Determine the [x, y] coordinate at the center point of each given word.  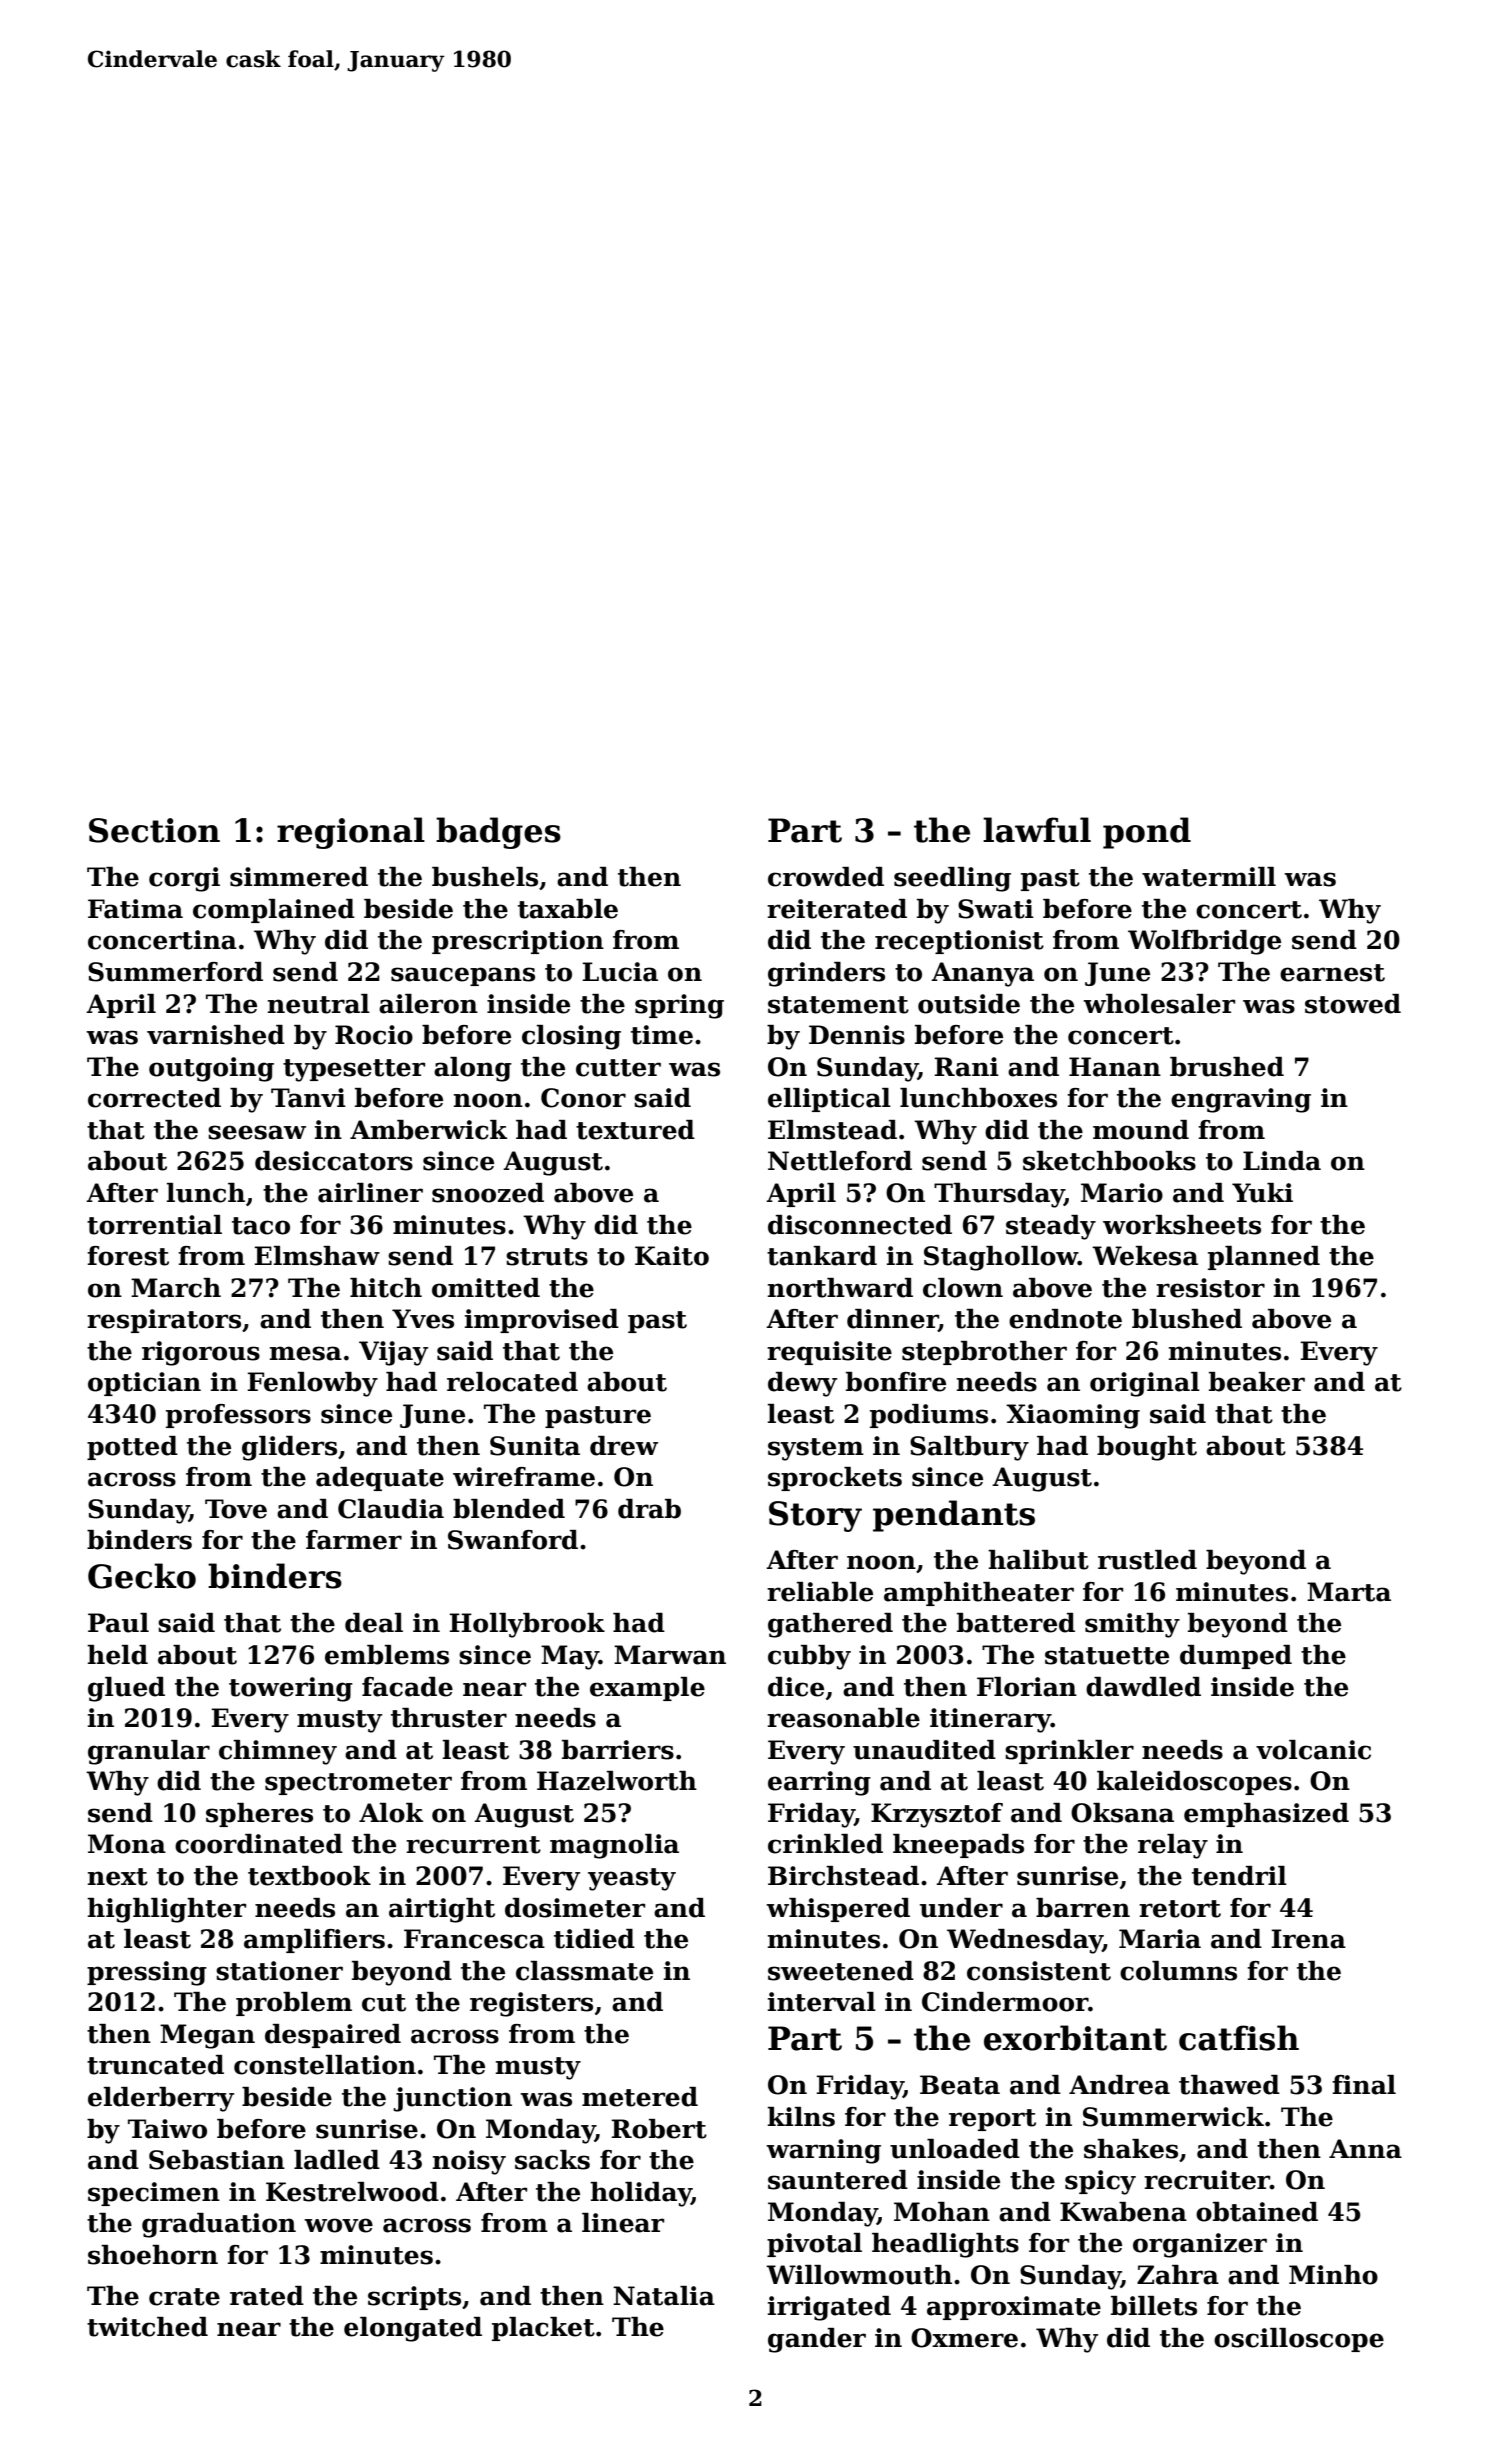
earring [819, 1783]
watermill [1209, 877]
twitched [147, 2327]
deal [374, 1623]
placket [543, 2329]
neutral [319, 1004]
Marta [1349, 1592]
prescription [518, 942]
